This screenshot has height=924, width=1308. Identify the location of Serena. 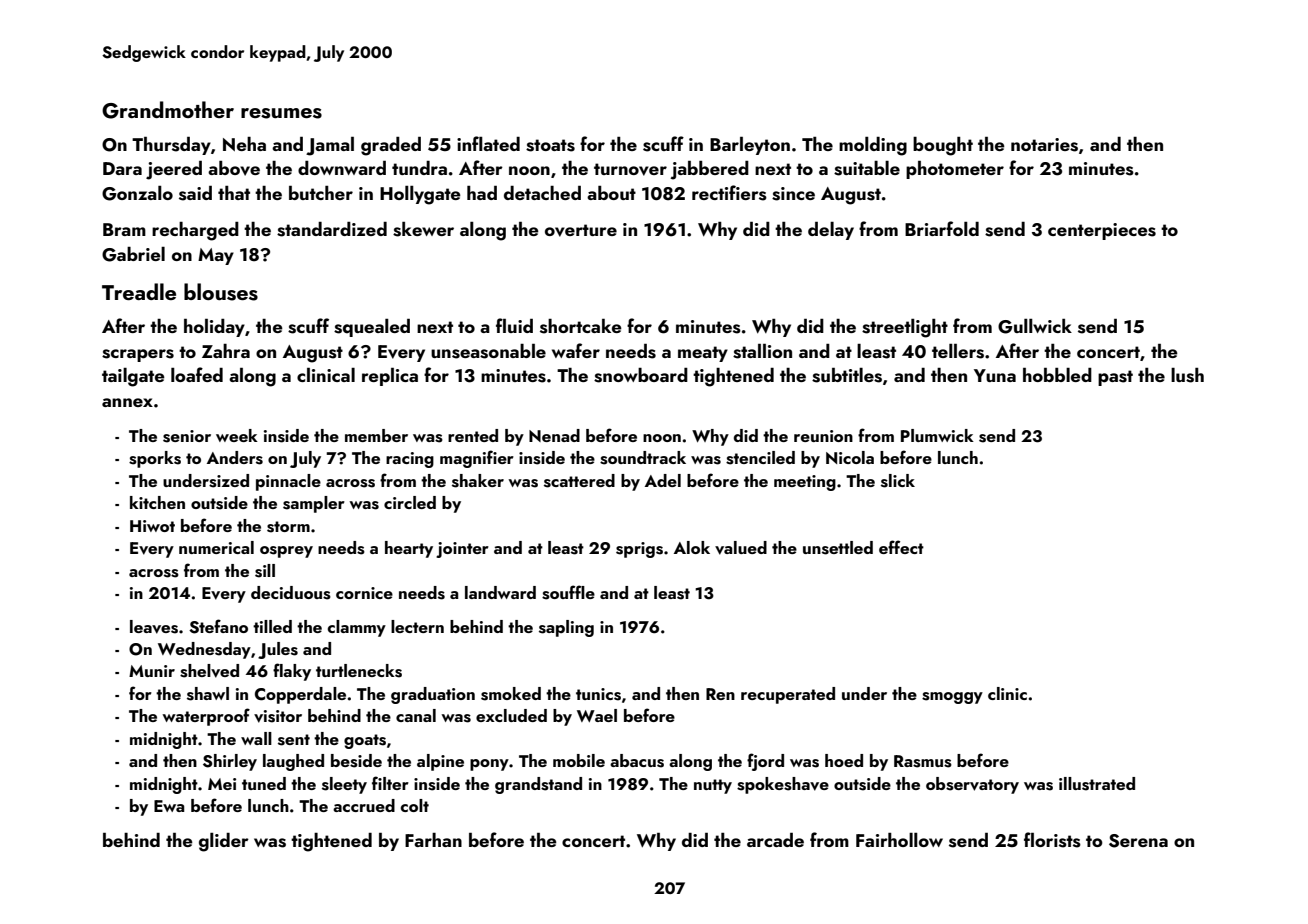
(1138, 841).
